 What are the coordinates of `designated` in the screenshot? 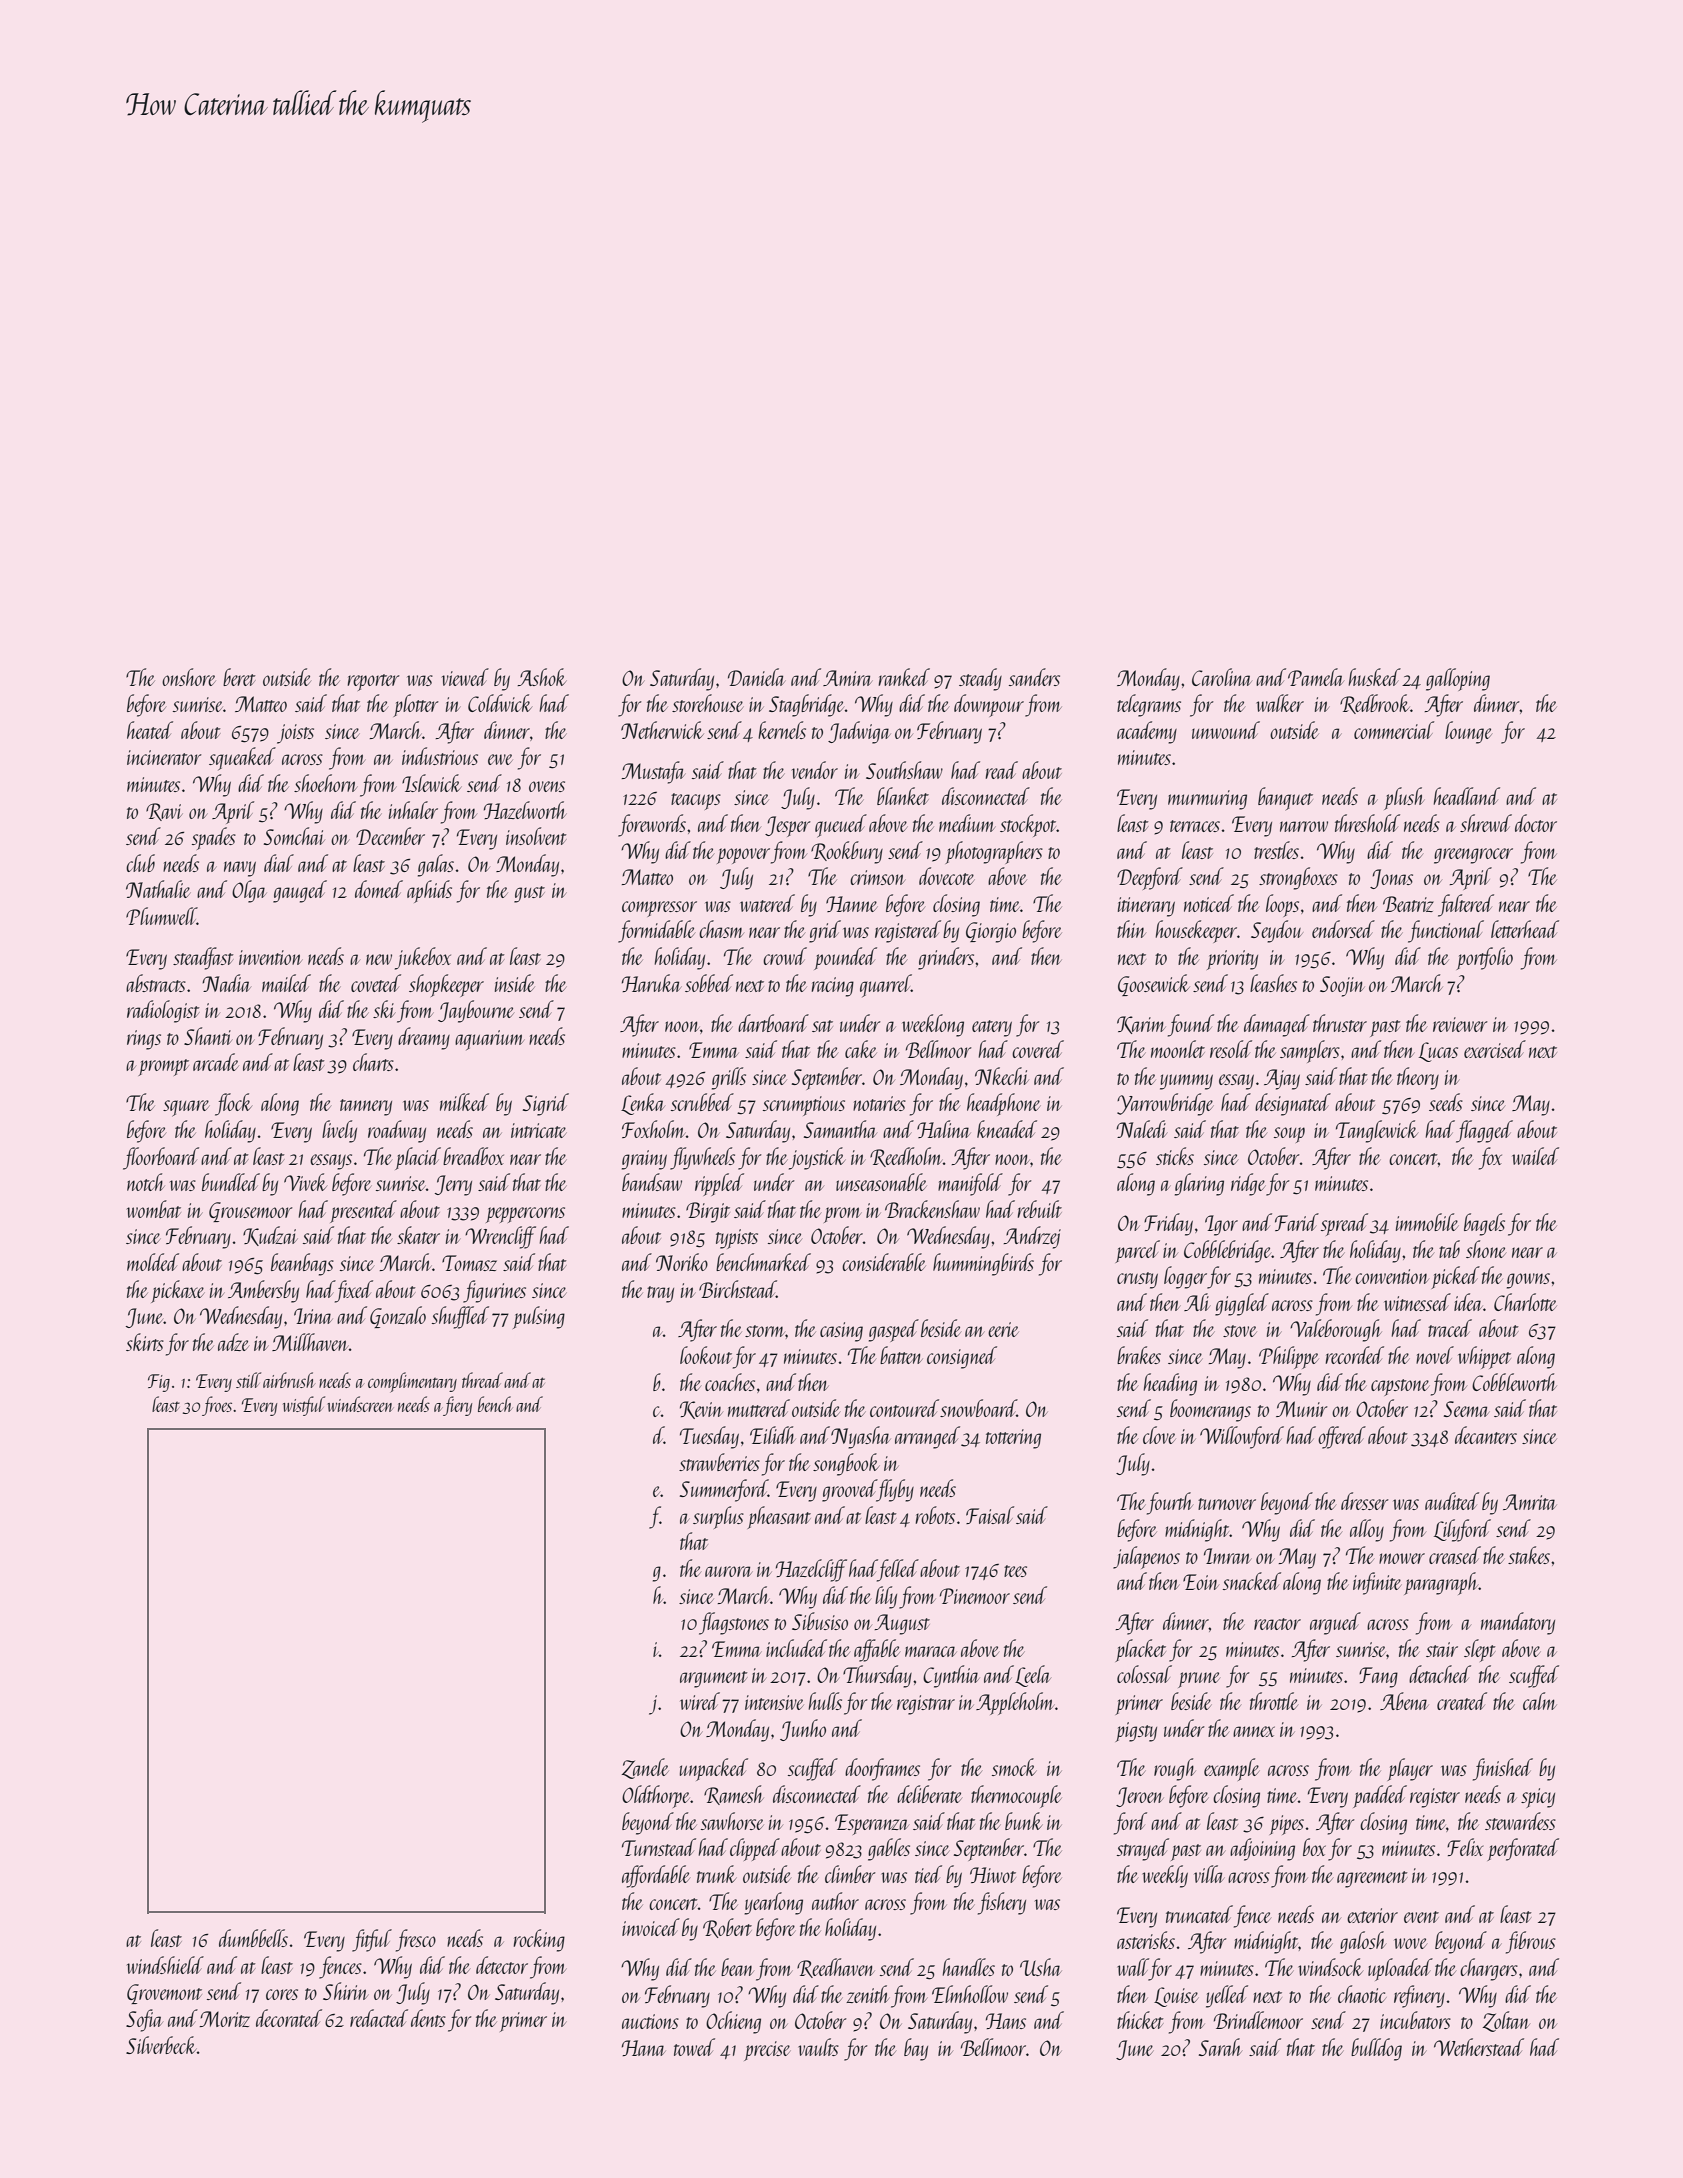 It's located at (1293, 1104).
